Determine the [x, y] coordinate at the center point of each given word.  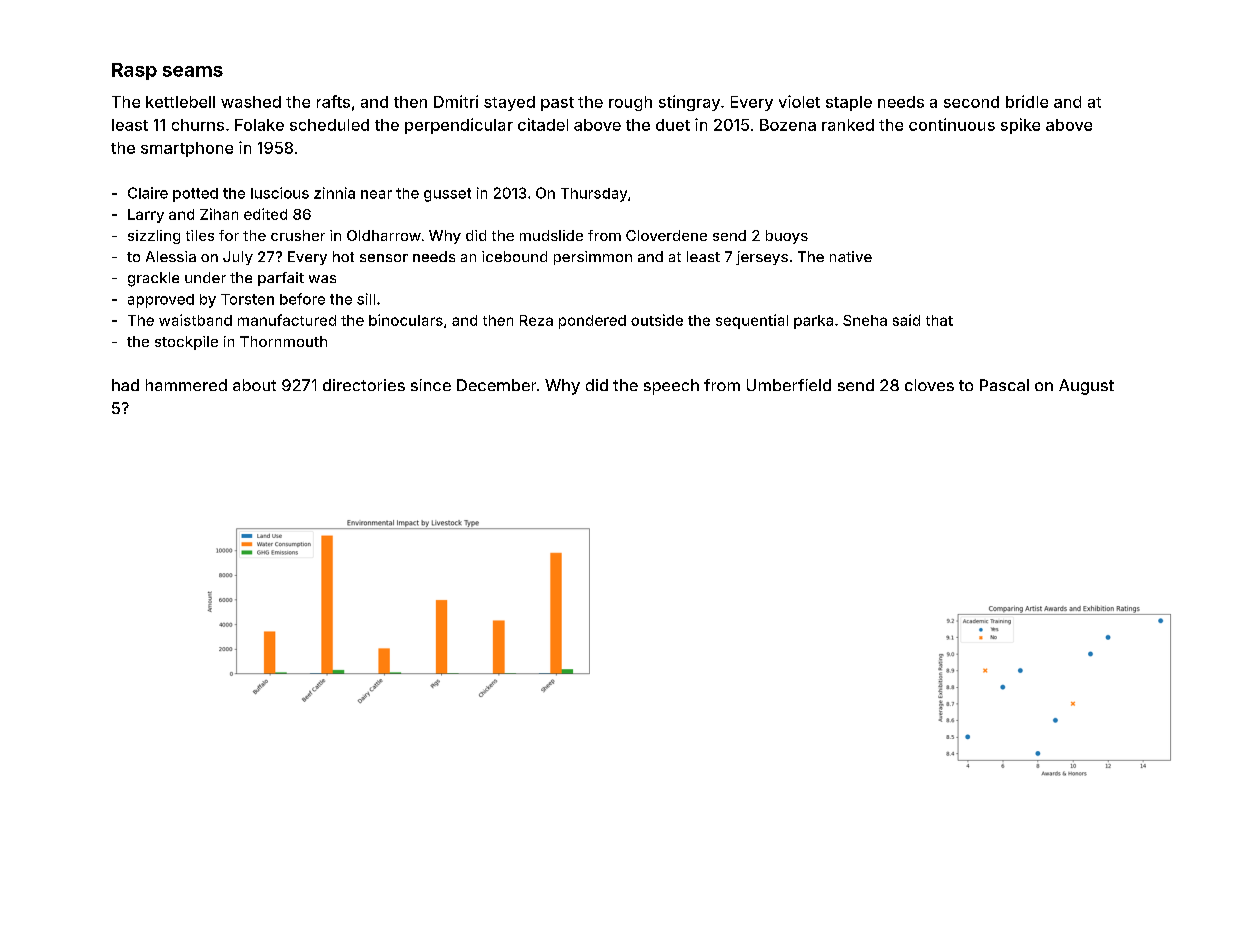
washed [251, 102]
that [939, 320]
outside [657, 320]
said [906, 320]
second [971, 102]
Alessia [171, 256]
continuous [952, 124]
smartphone [187, 149]
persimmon [593, 258]
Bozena [788, 125]
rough [630, 103]
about [254, 385]
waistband [195, 320]
